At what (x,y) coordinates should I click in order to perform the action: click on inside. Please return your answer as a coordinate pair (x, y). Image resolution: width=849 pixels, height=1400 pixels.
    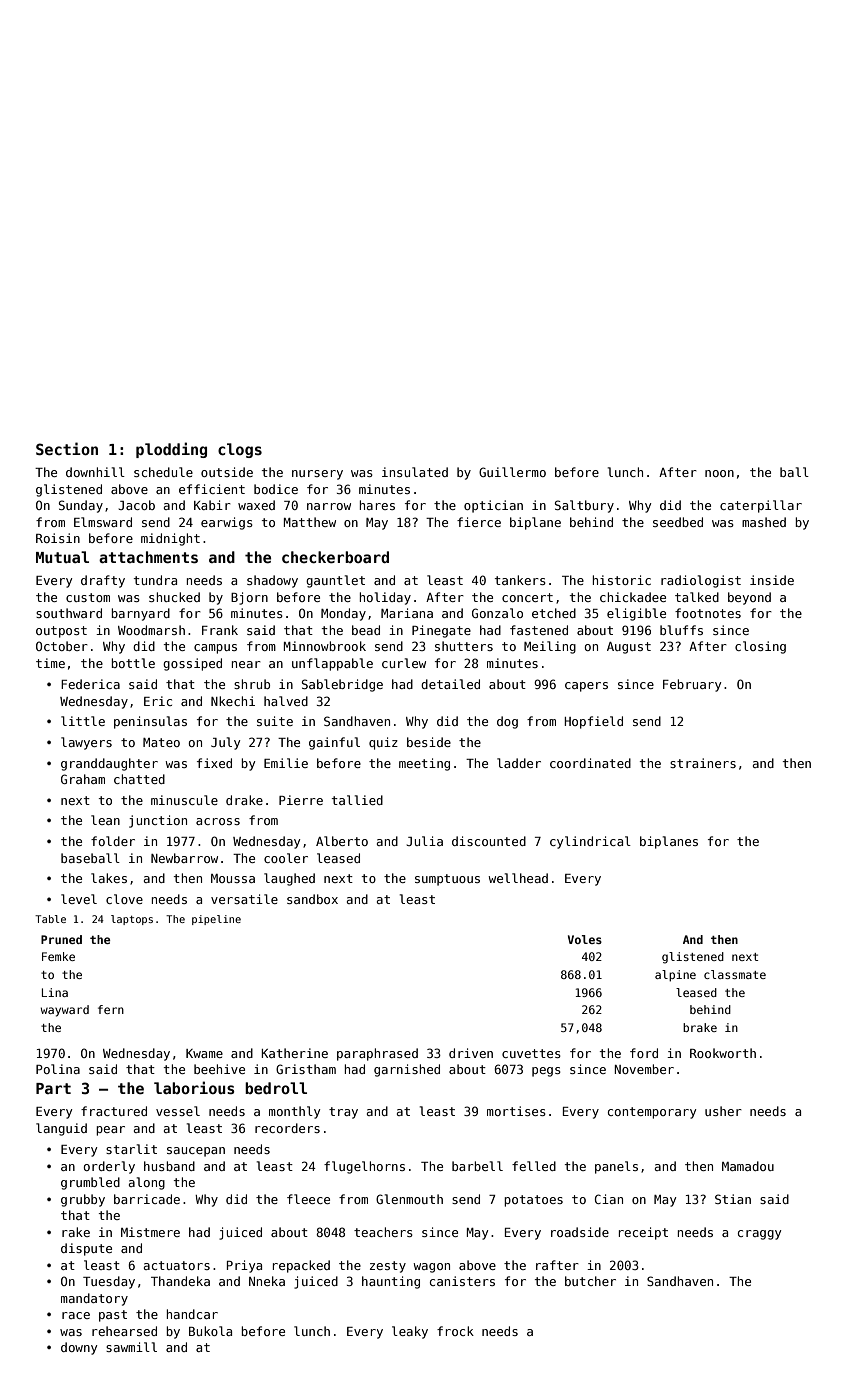
    Looking at the image, I should click on (772, 580).
